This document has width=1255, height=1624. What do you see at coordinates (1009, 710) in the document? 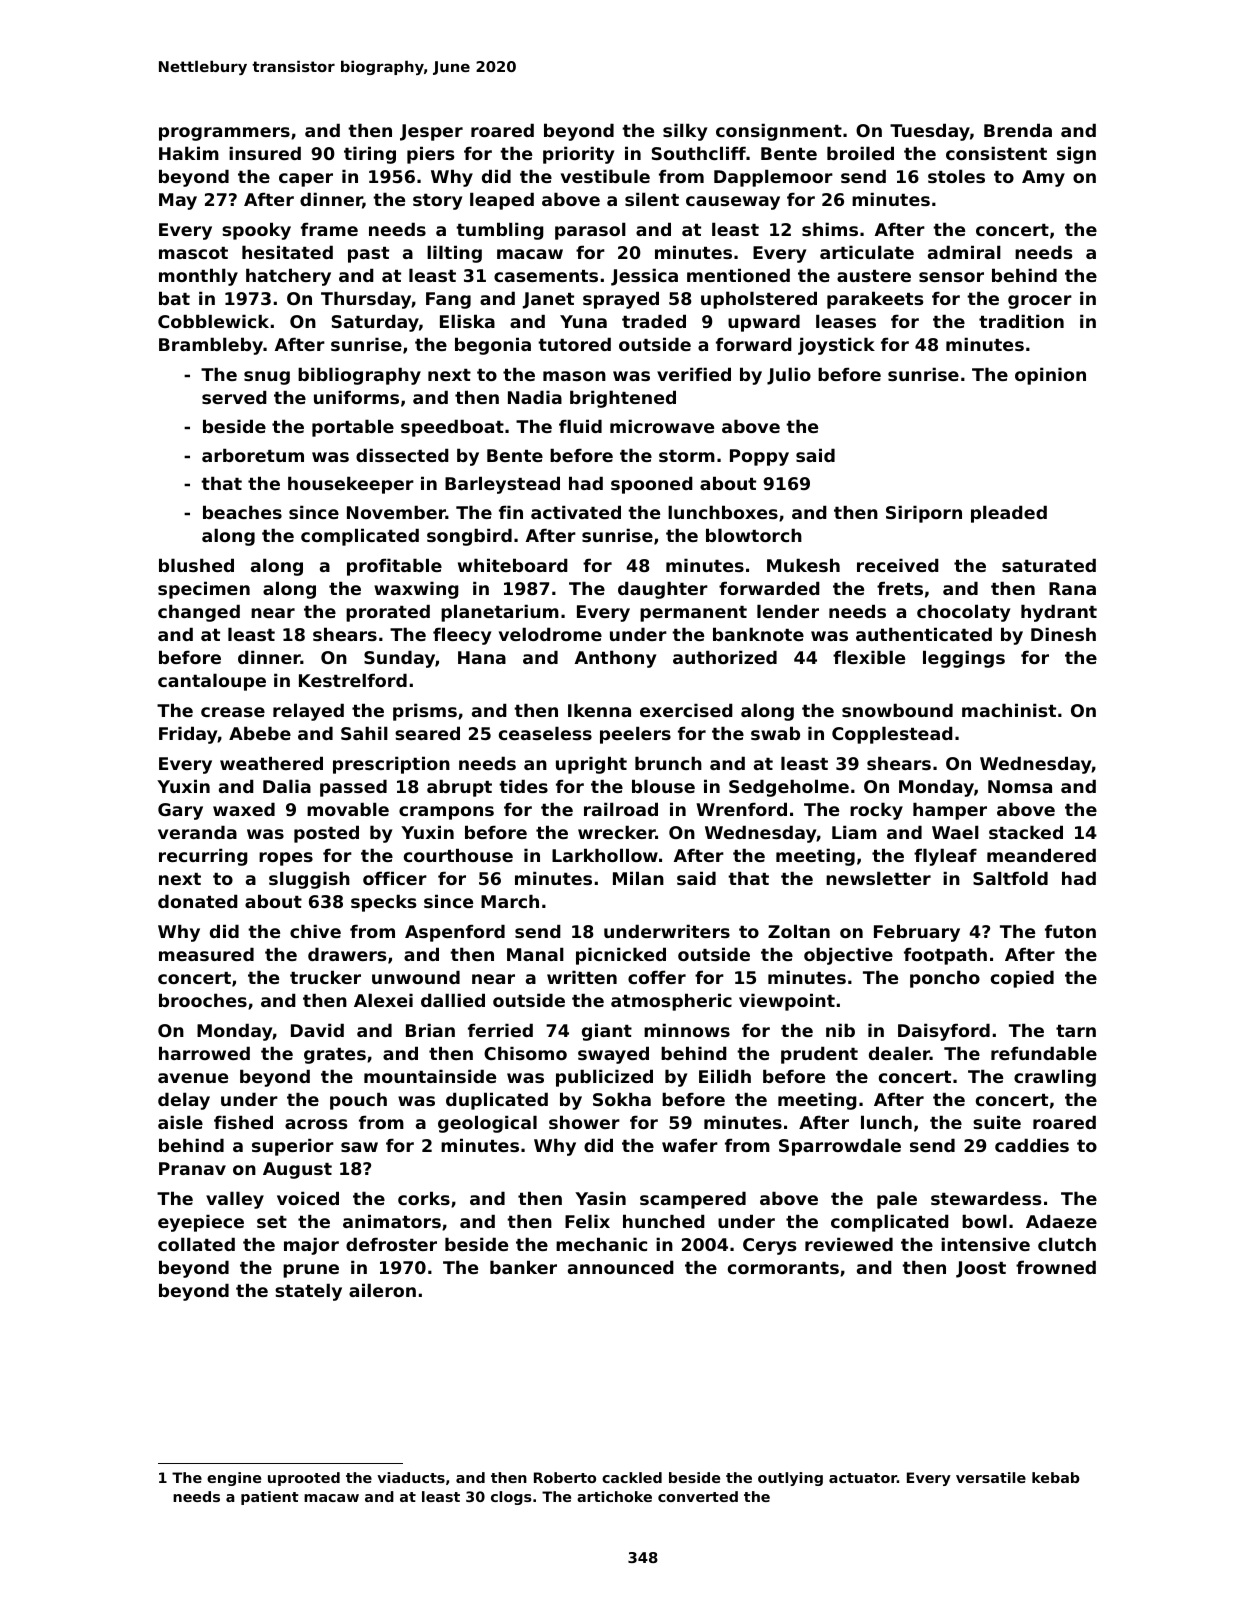
I see `machinist` at bounding box center [1009, 710].
